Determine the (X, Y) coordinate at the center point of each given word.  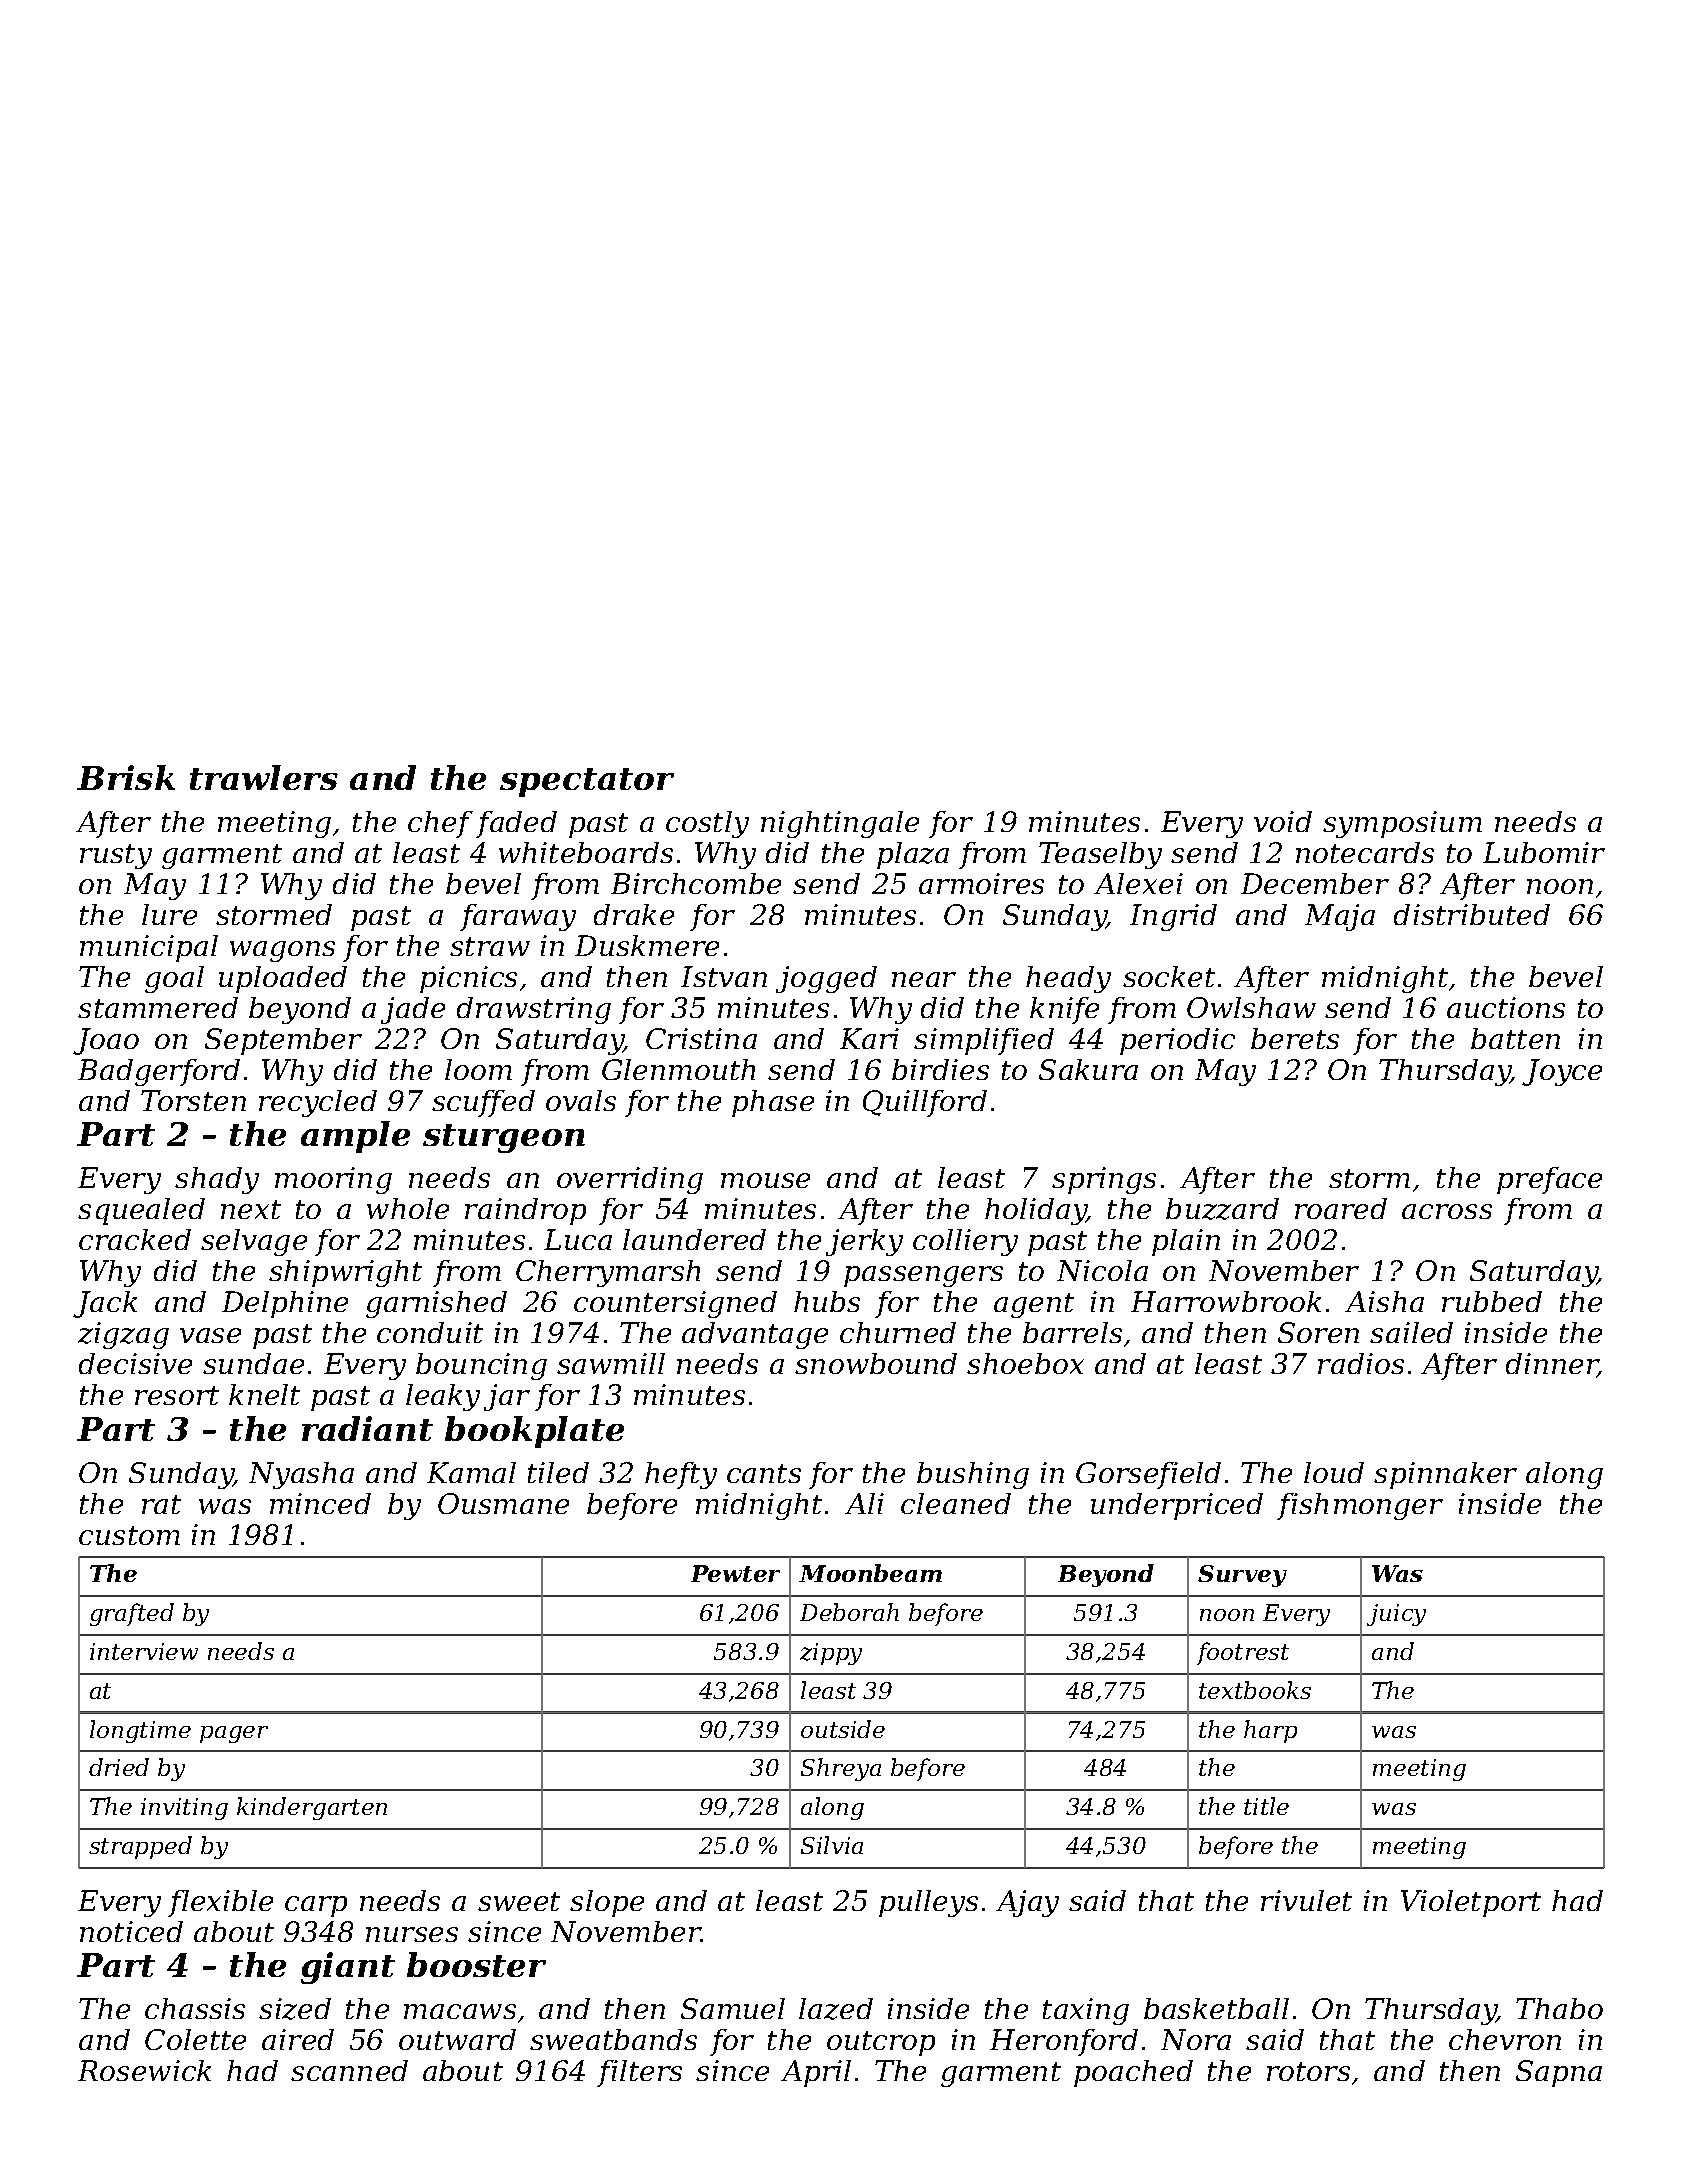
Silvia (832, 1845)
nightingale (840, 824)
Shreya (841, 1769)
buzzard (1222, 1209)
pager (234, 1734)
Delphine (285, 1304)
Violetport (1471, 1903)
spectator (587, 782)
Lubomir (1544, 852)
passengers (923, 1276)
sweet (519, 1901)
